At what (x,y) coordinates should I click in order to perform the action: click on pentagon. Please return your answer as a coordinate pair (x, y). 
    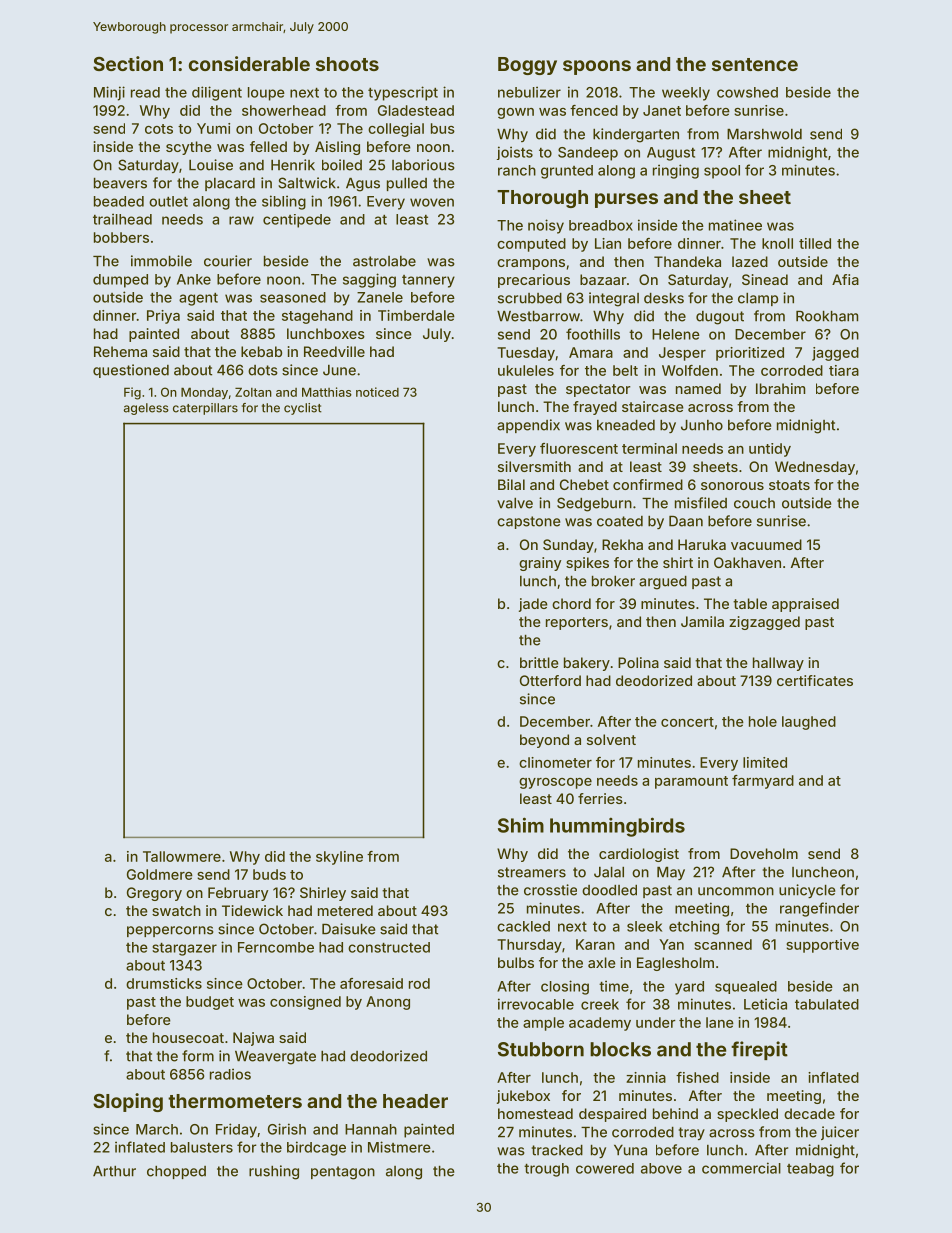
    Looking at the image, I should click on (343, 1173).
